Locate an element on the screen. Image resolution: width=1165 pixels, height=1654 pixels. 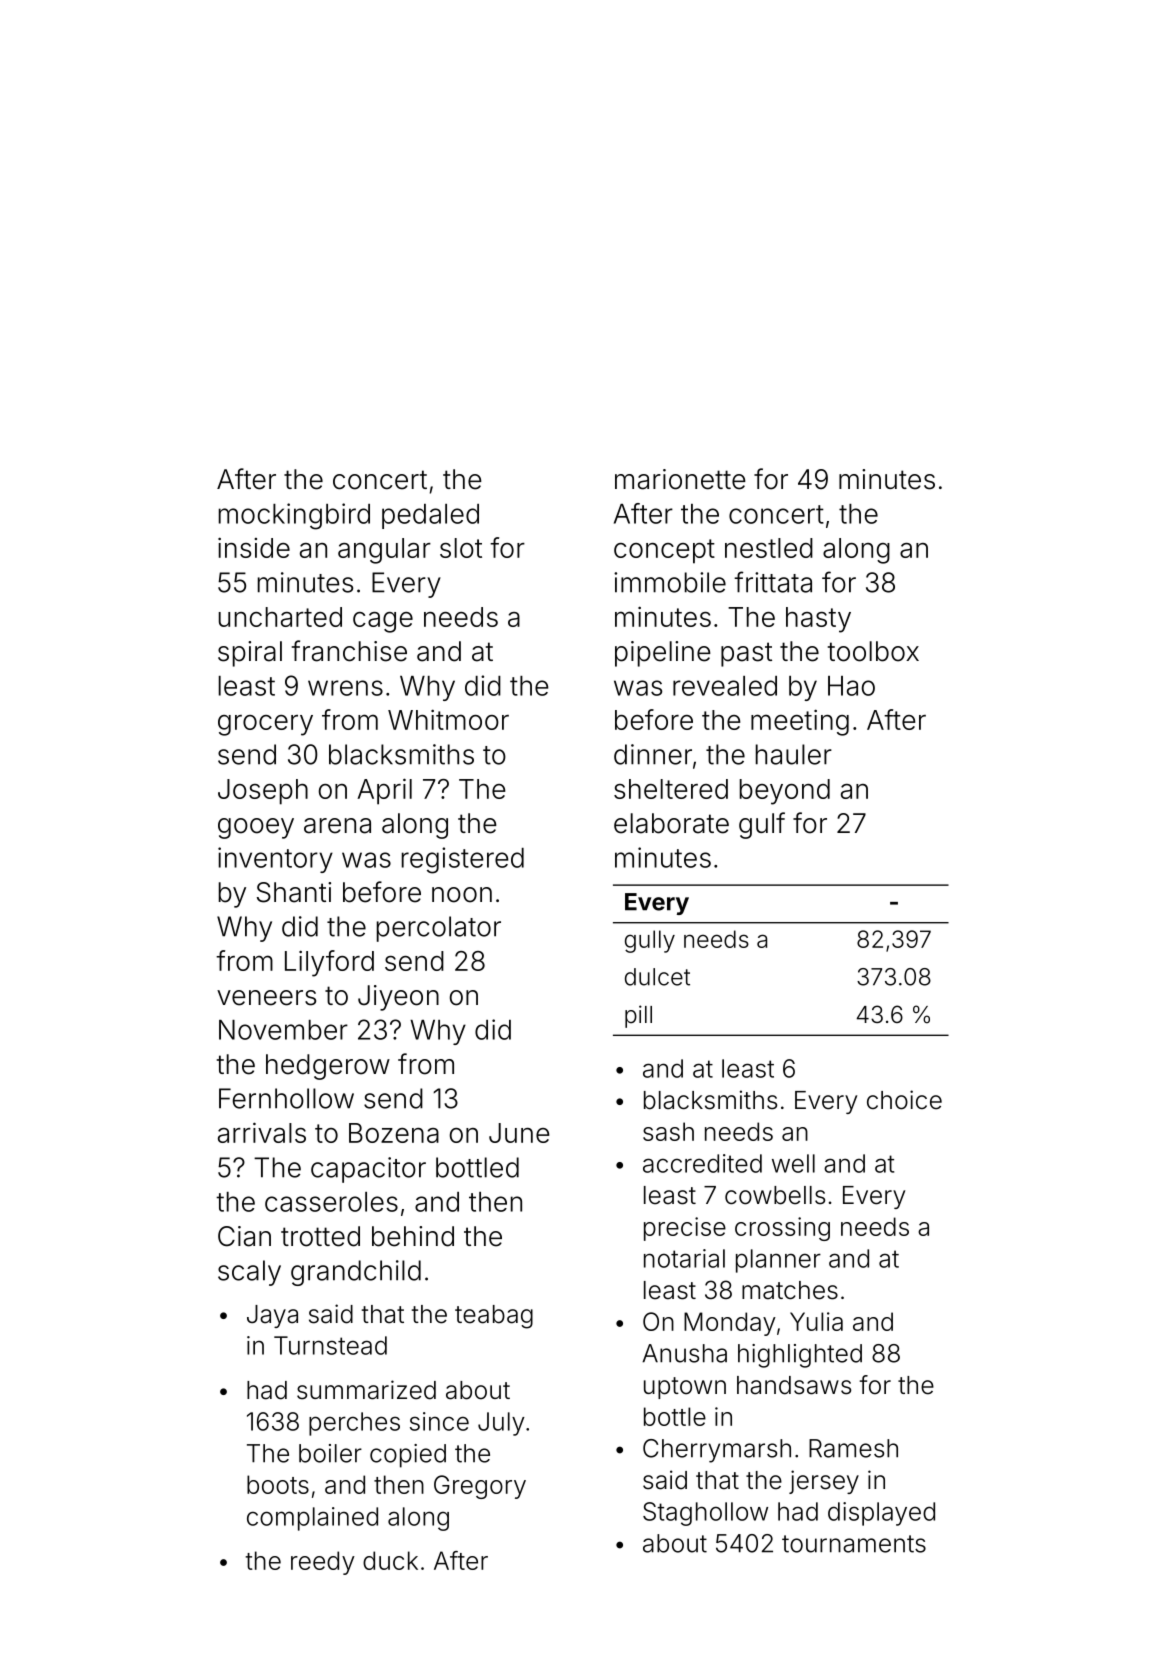
Cherrymarsh is located at coordinates (717, 1451).
